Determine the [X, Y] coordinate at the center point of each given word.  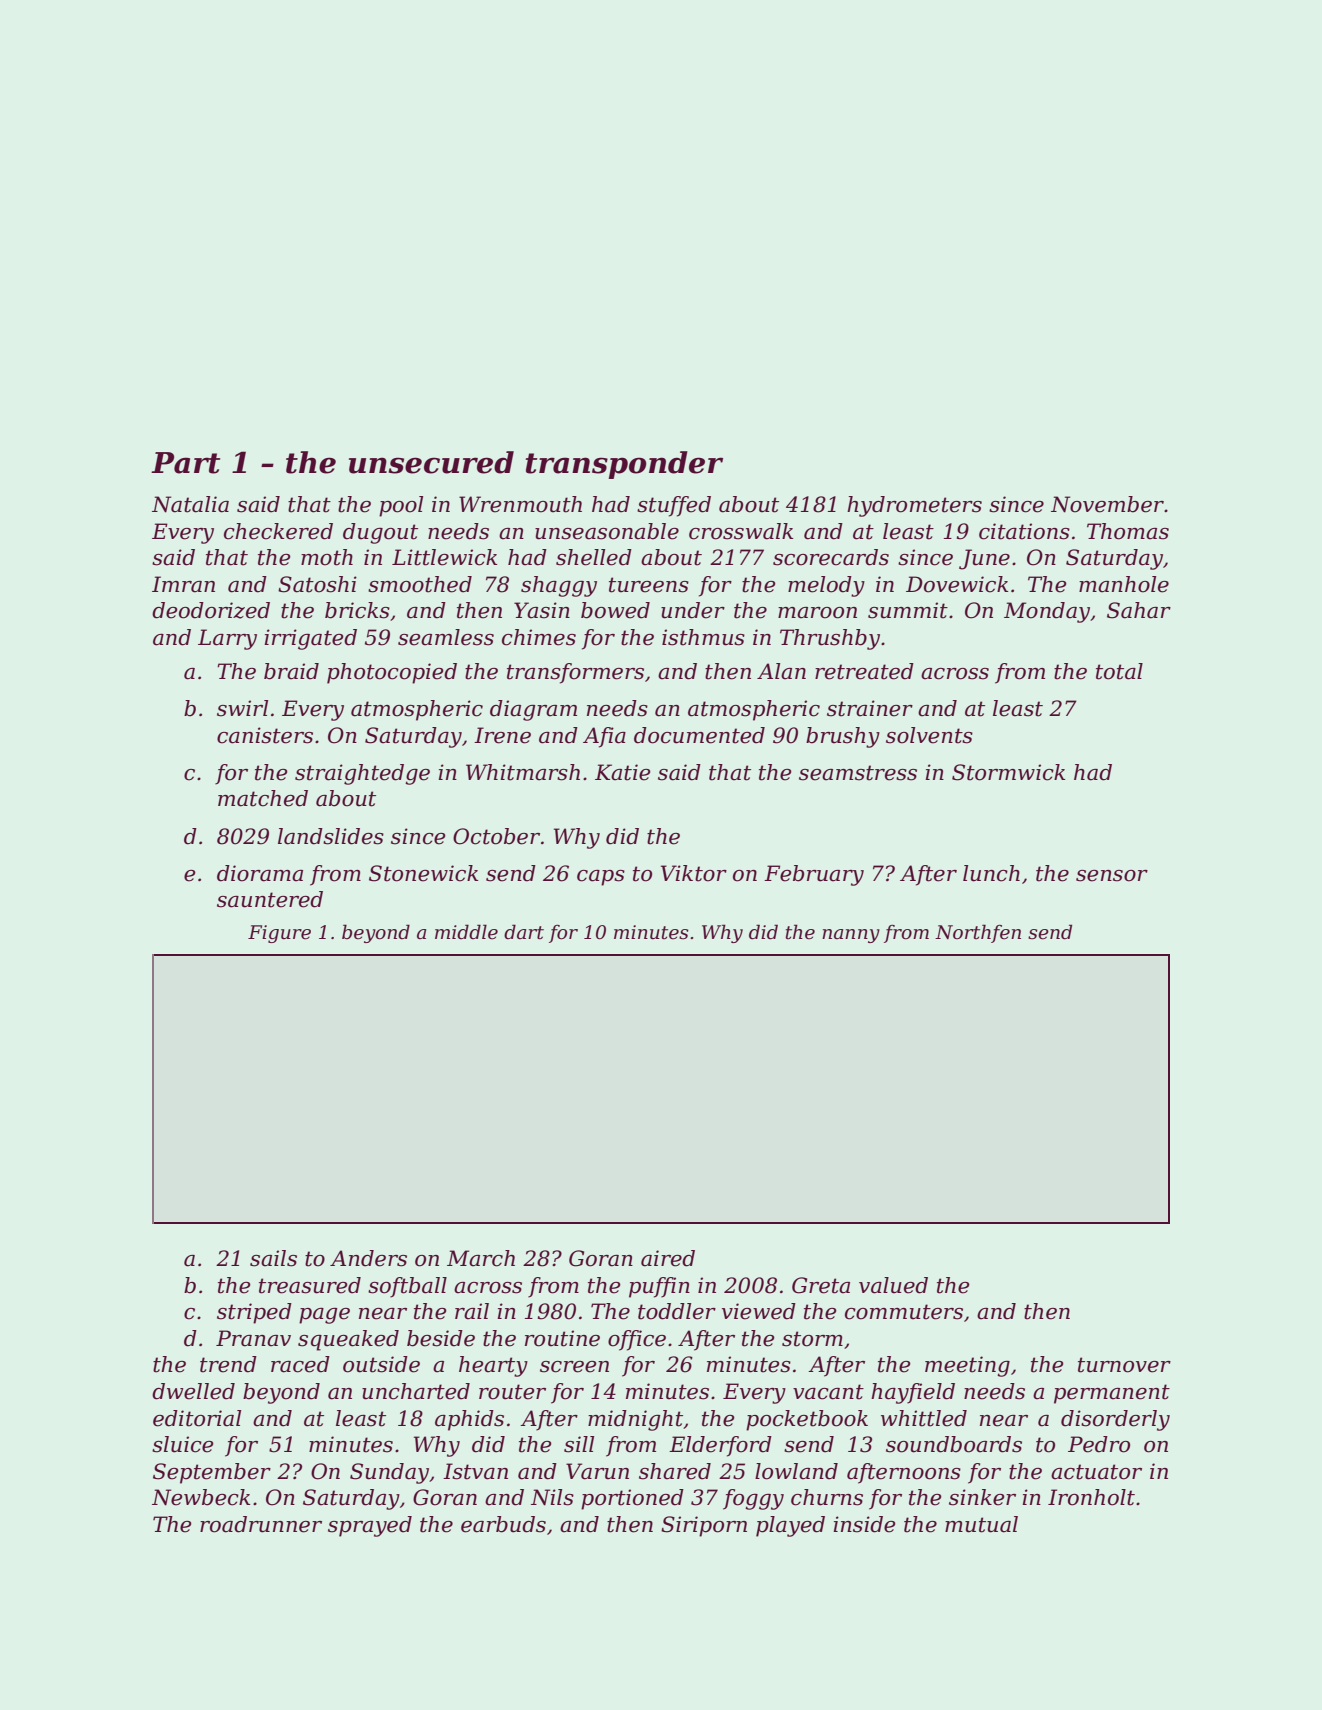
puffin [659, 1287]
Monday [1047, 612]
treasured [310, 1285]
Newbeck [201, 1497]
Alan [781, 671]
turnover [1124, 1365]
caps [601, 878]
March [481, 1258]
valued [893, 1285]
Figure [279, 934]
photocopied [392, 673]
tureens [649, 585]
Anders [368, 1258]
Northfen [978, 933]
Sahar [1139, 610]
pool [401, 506]
